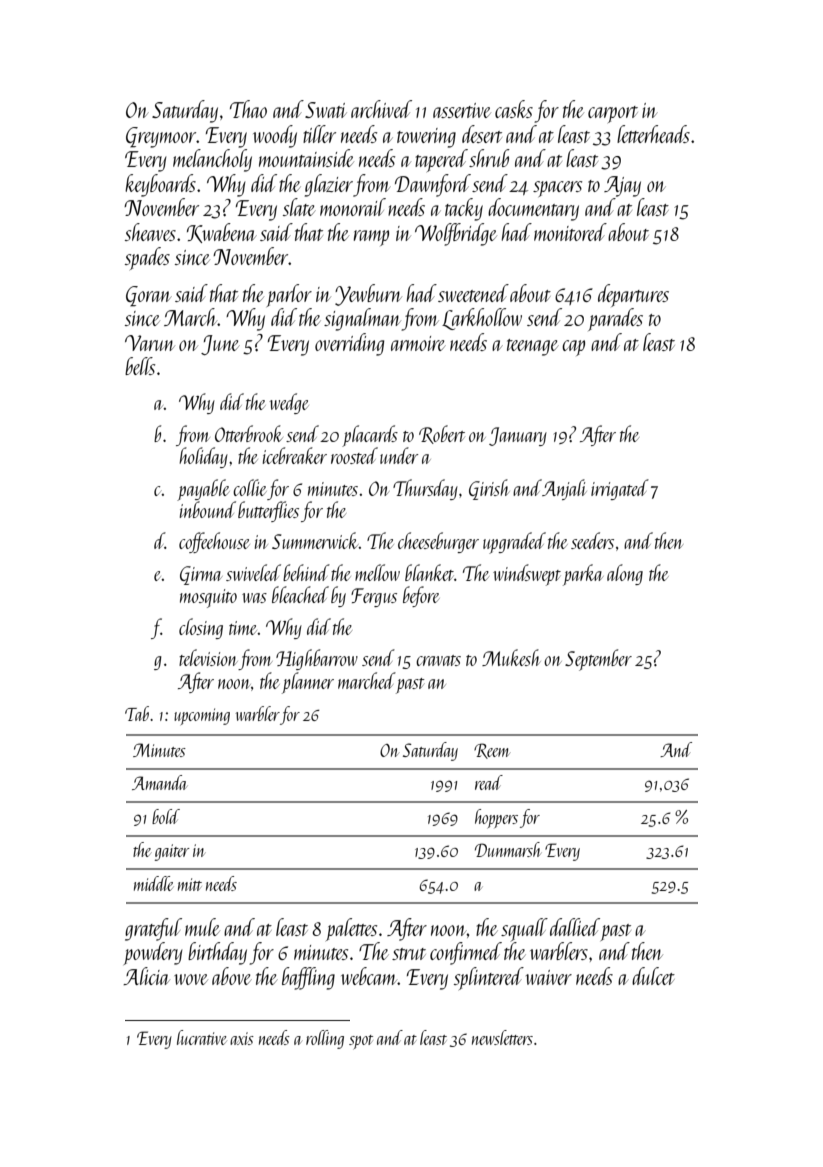 This screenshot has height=1167, width=823. What do you see at coordinates (511, 657) in the screenshot?
I see `Mukesh` at bounding box center [511, 657].
